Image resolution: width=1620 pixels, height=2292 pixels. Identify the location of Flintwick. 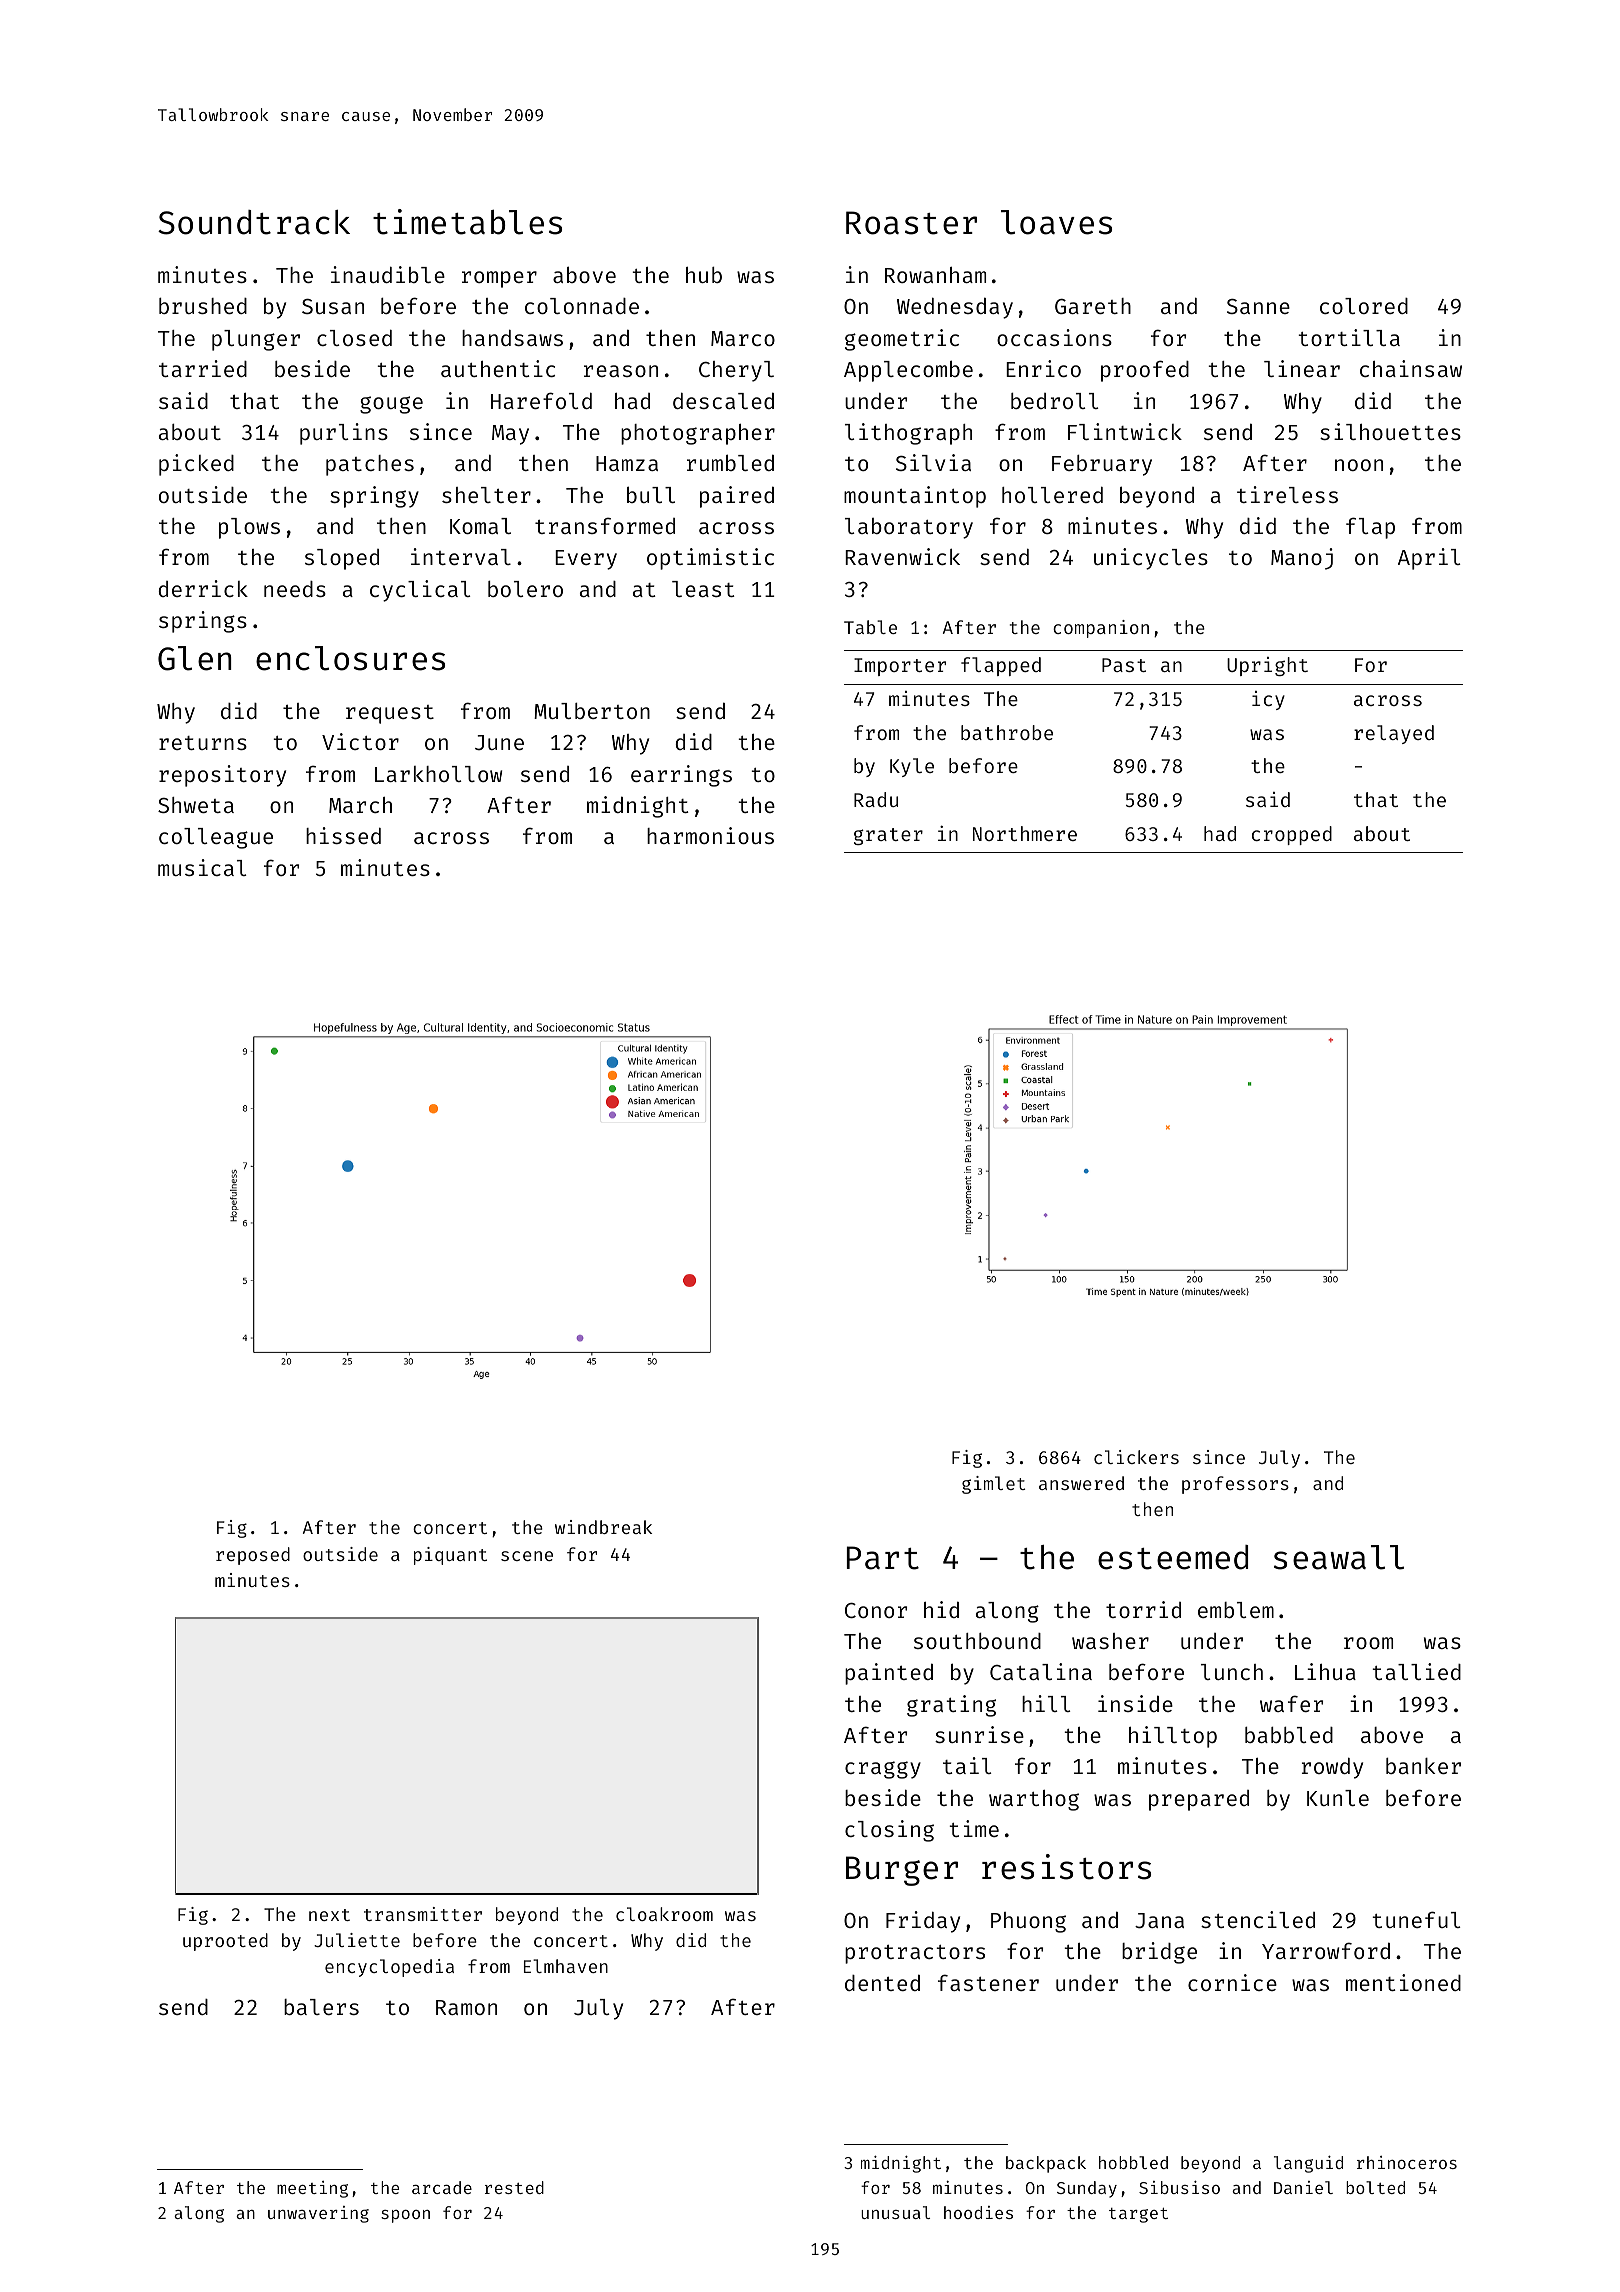
(1125, 431).
